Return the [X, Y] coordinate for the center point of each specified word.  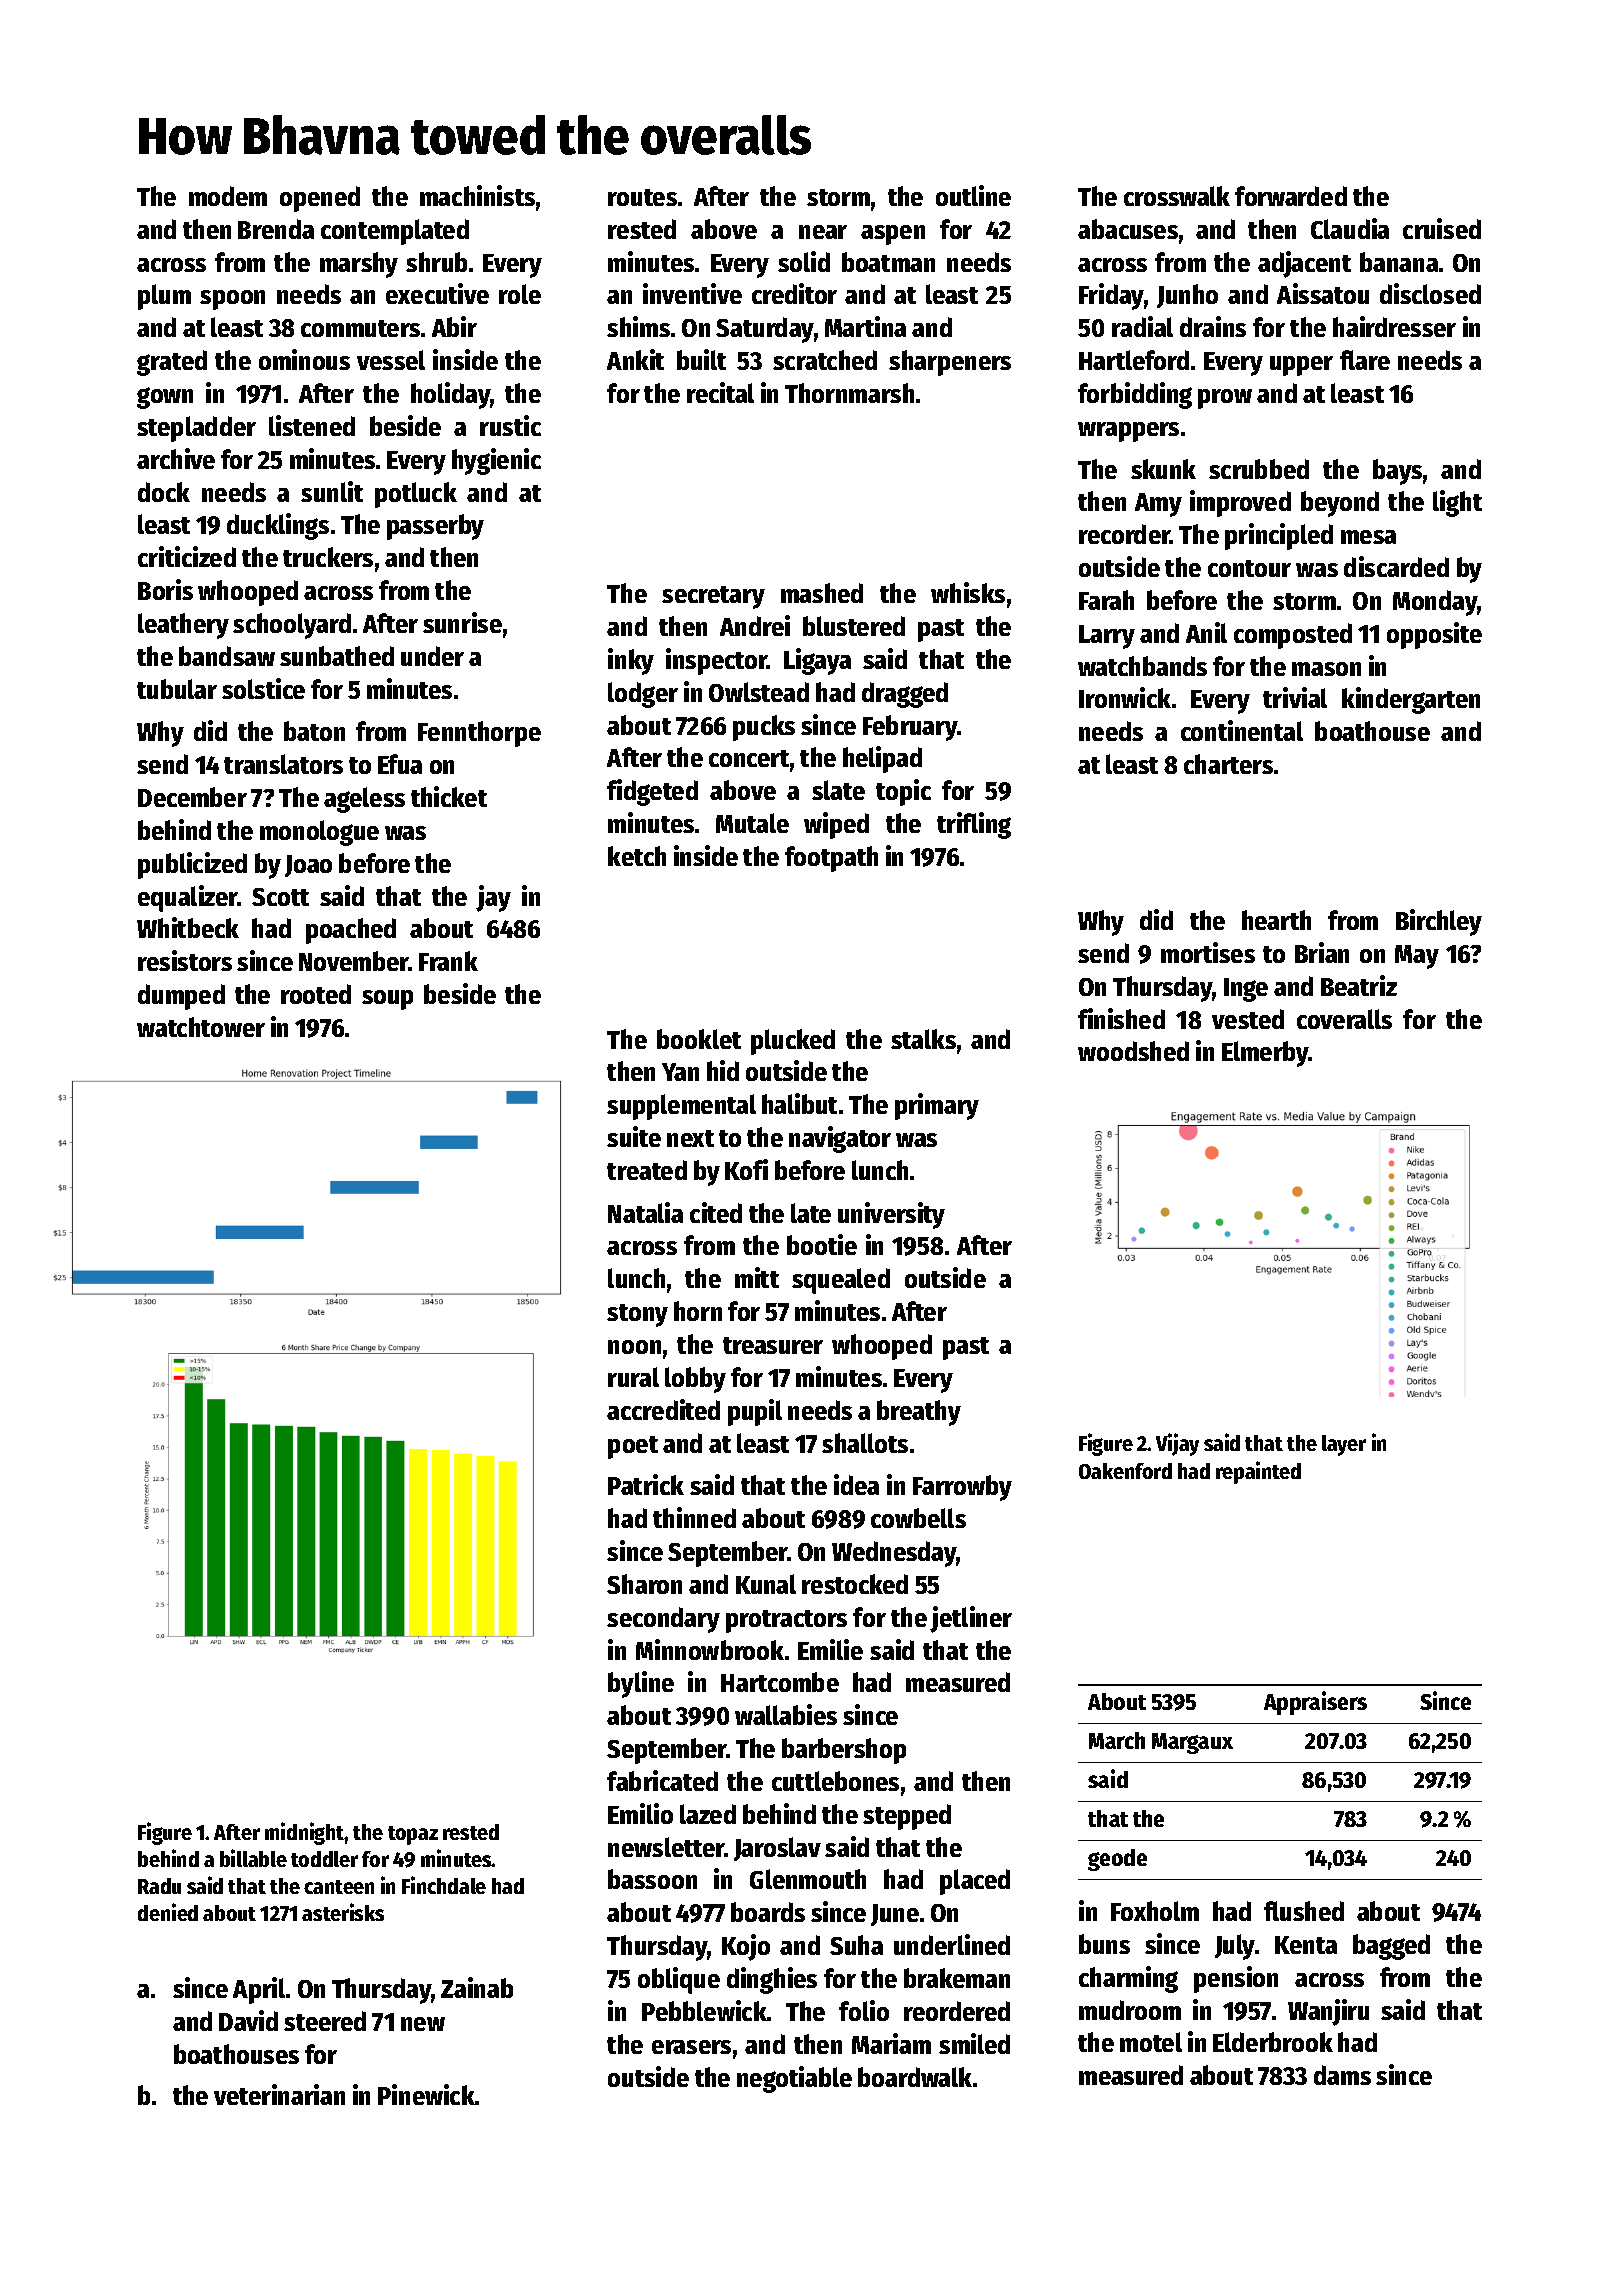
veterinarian [279, 2094]
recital [720, 392]
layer [1344, 1445]
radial [1142, 326]
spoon [232, 300]
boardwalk [915, 2077]
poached [351, 931]
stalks [923, 1039]
